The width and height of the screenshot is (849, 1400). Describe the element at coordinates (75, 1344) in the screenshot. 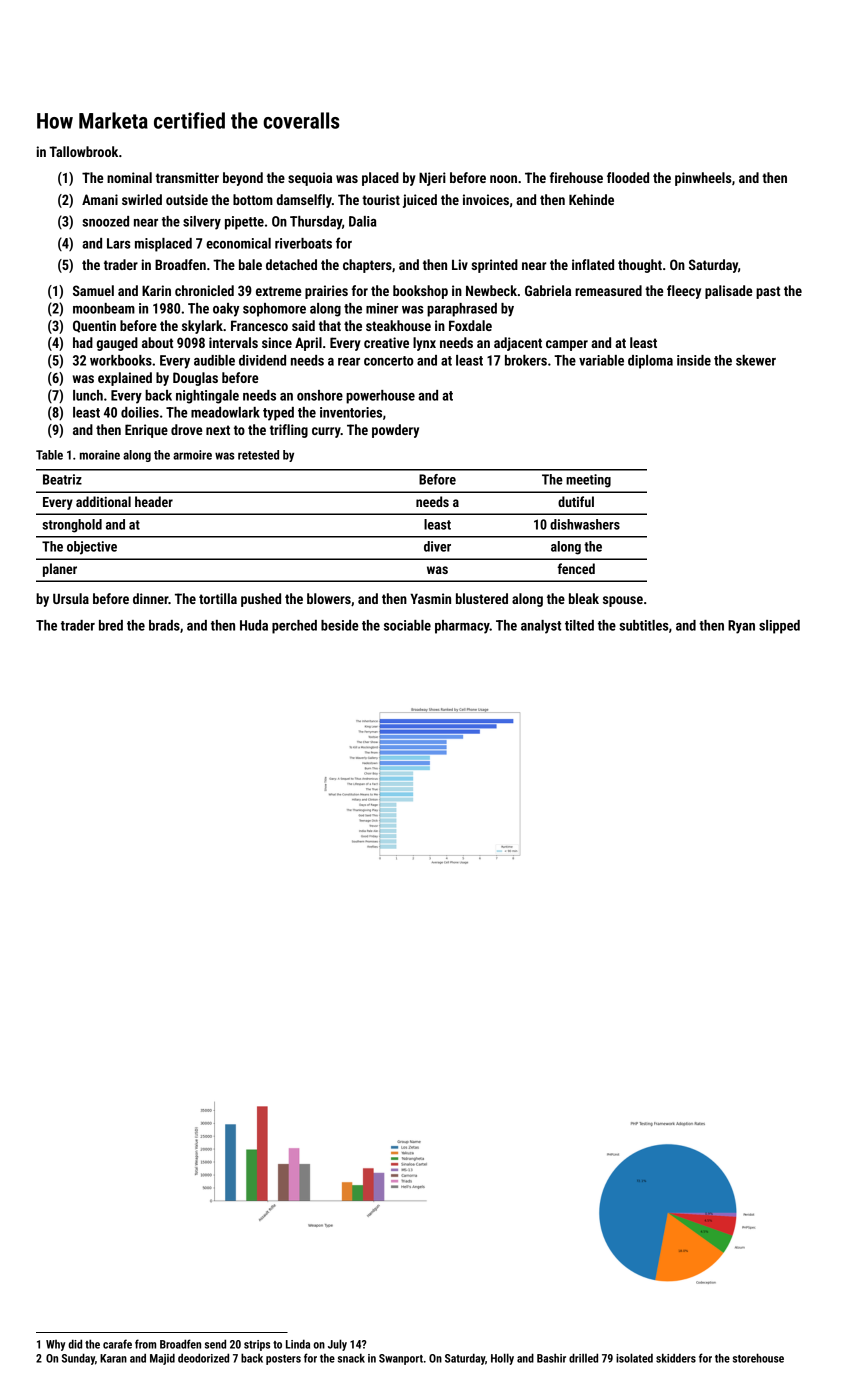

I see `did` at that location.
